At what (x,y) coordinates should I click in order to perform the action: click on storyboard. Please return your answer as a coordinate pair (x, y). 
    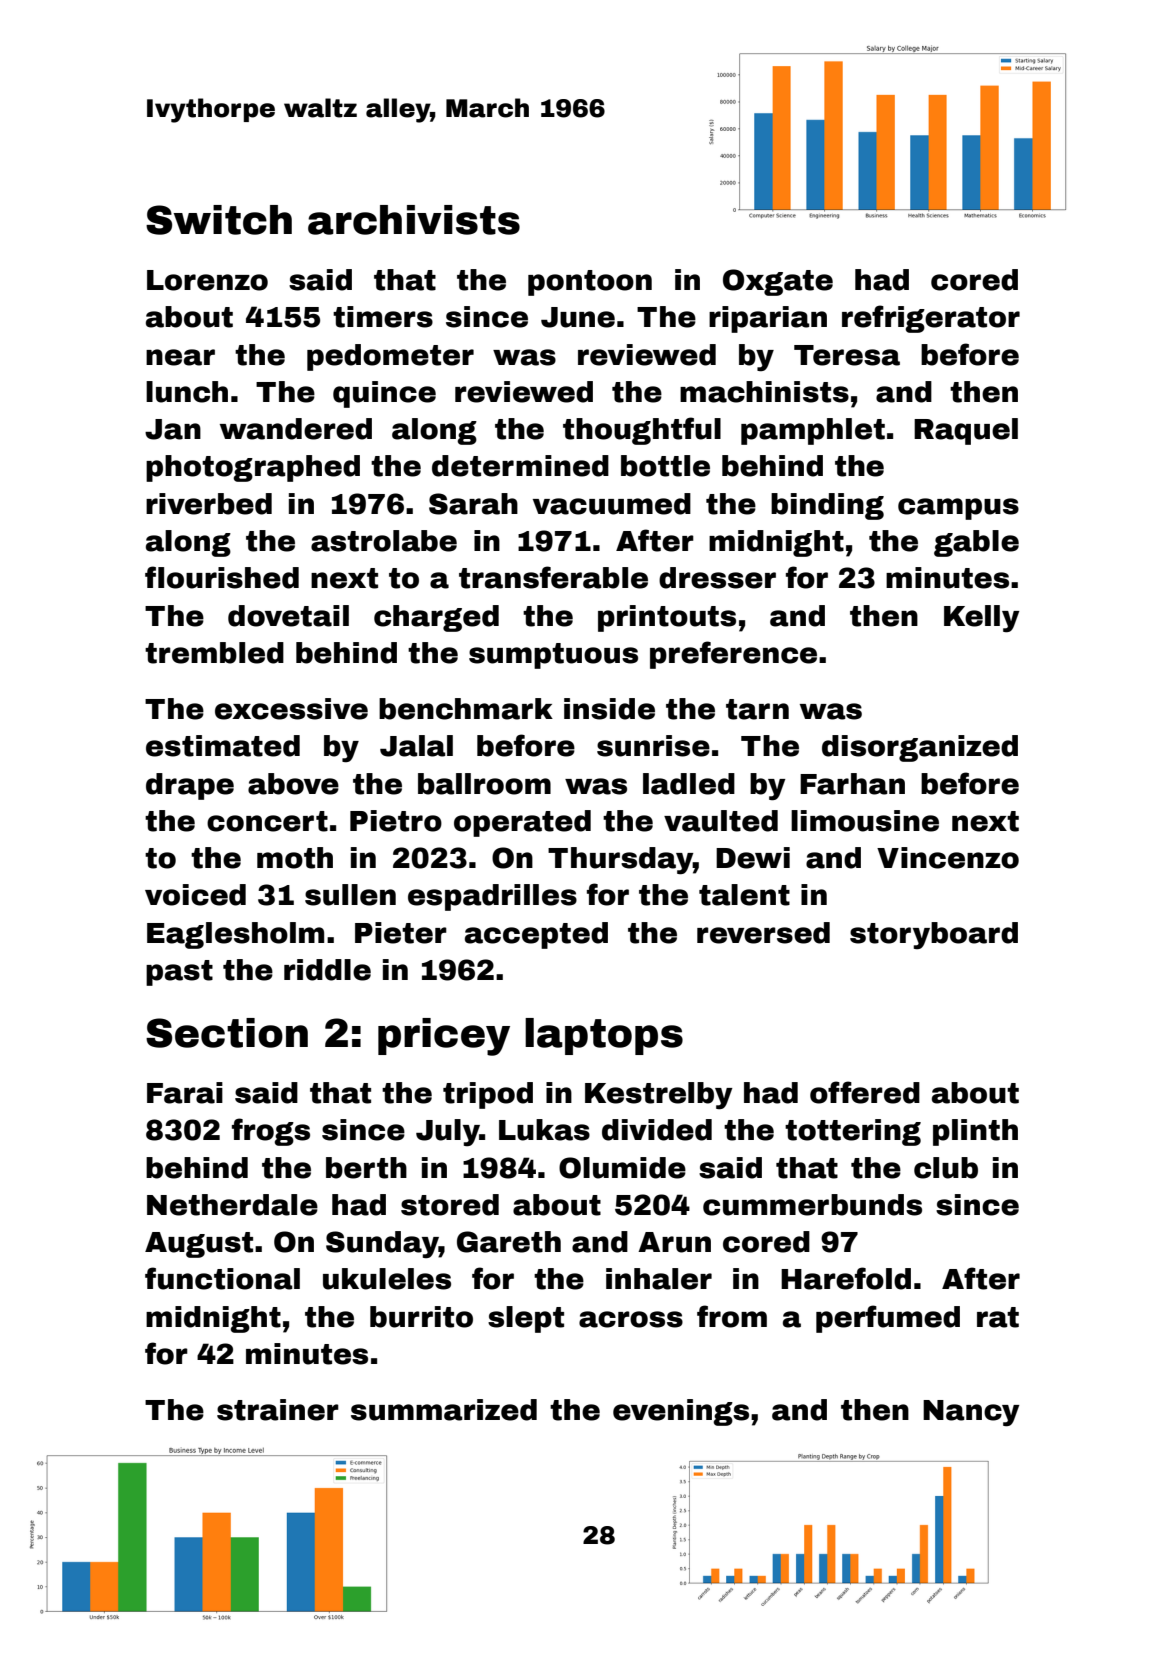
    Looking at the image, I should click on (934, 935).
